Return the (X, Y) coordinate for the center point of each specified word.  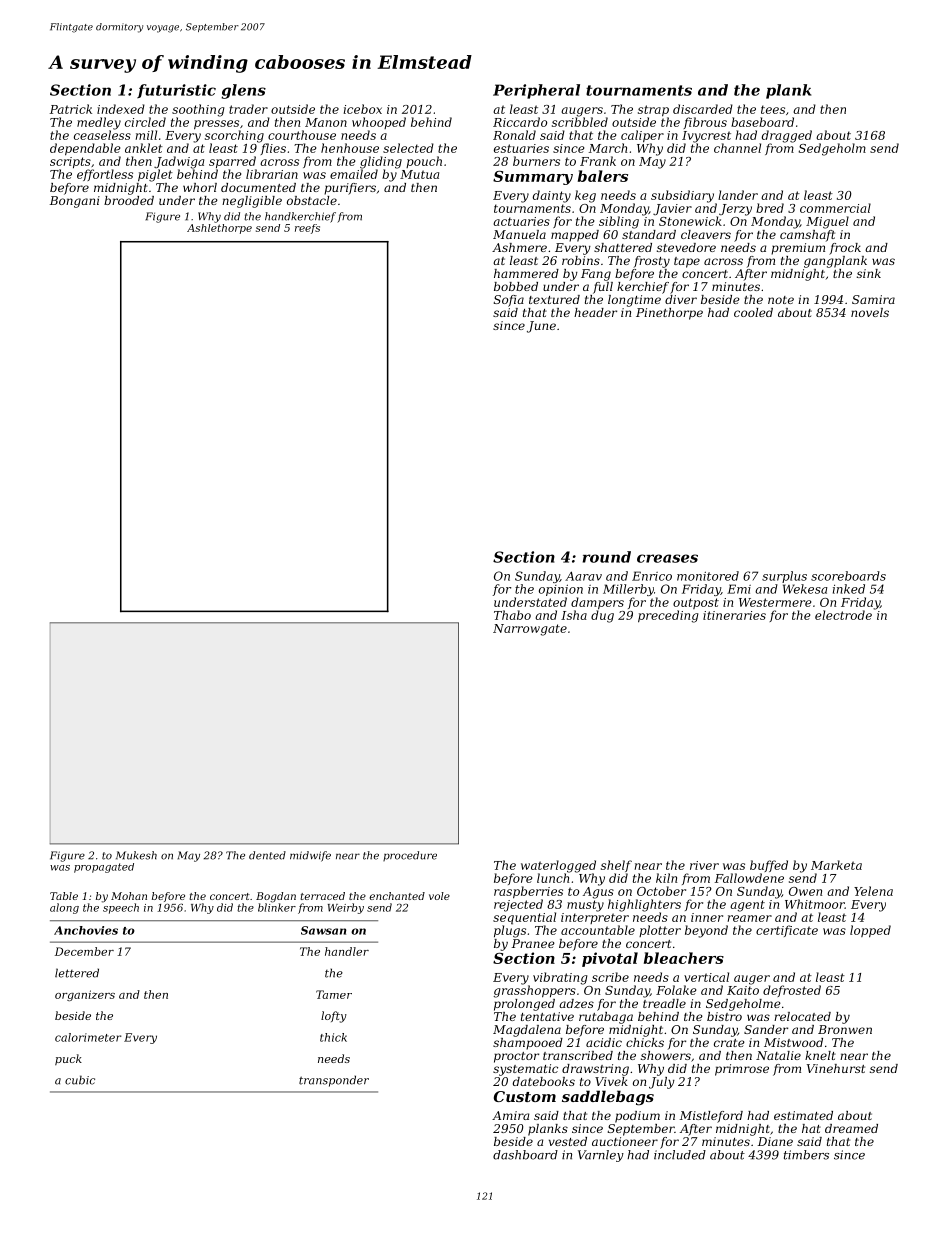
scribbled (580, 122)
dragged (787, 136)
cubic (80, 1080)
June (541, 327)
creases (667, 558)
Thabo (512, 615)
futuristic (176, 91)
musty (585, 906)
